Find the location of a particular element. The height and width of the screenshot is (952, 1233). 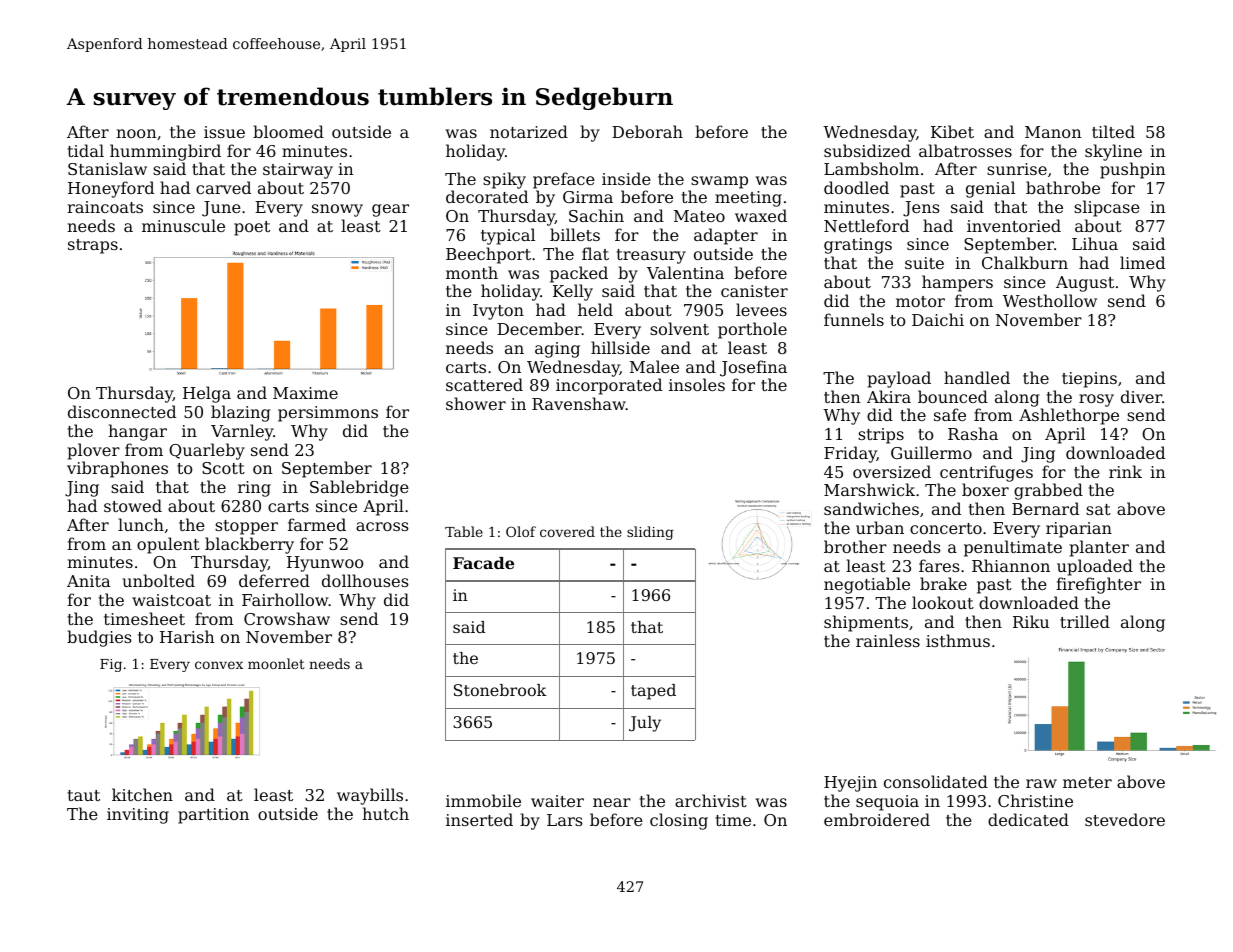

sliding is located at coordinates (650, 533).
